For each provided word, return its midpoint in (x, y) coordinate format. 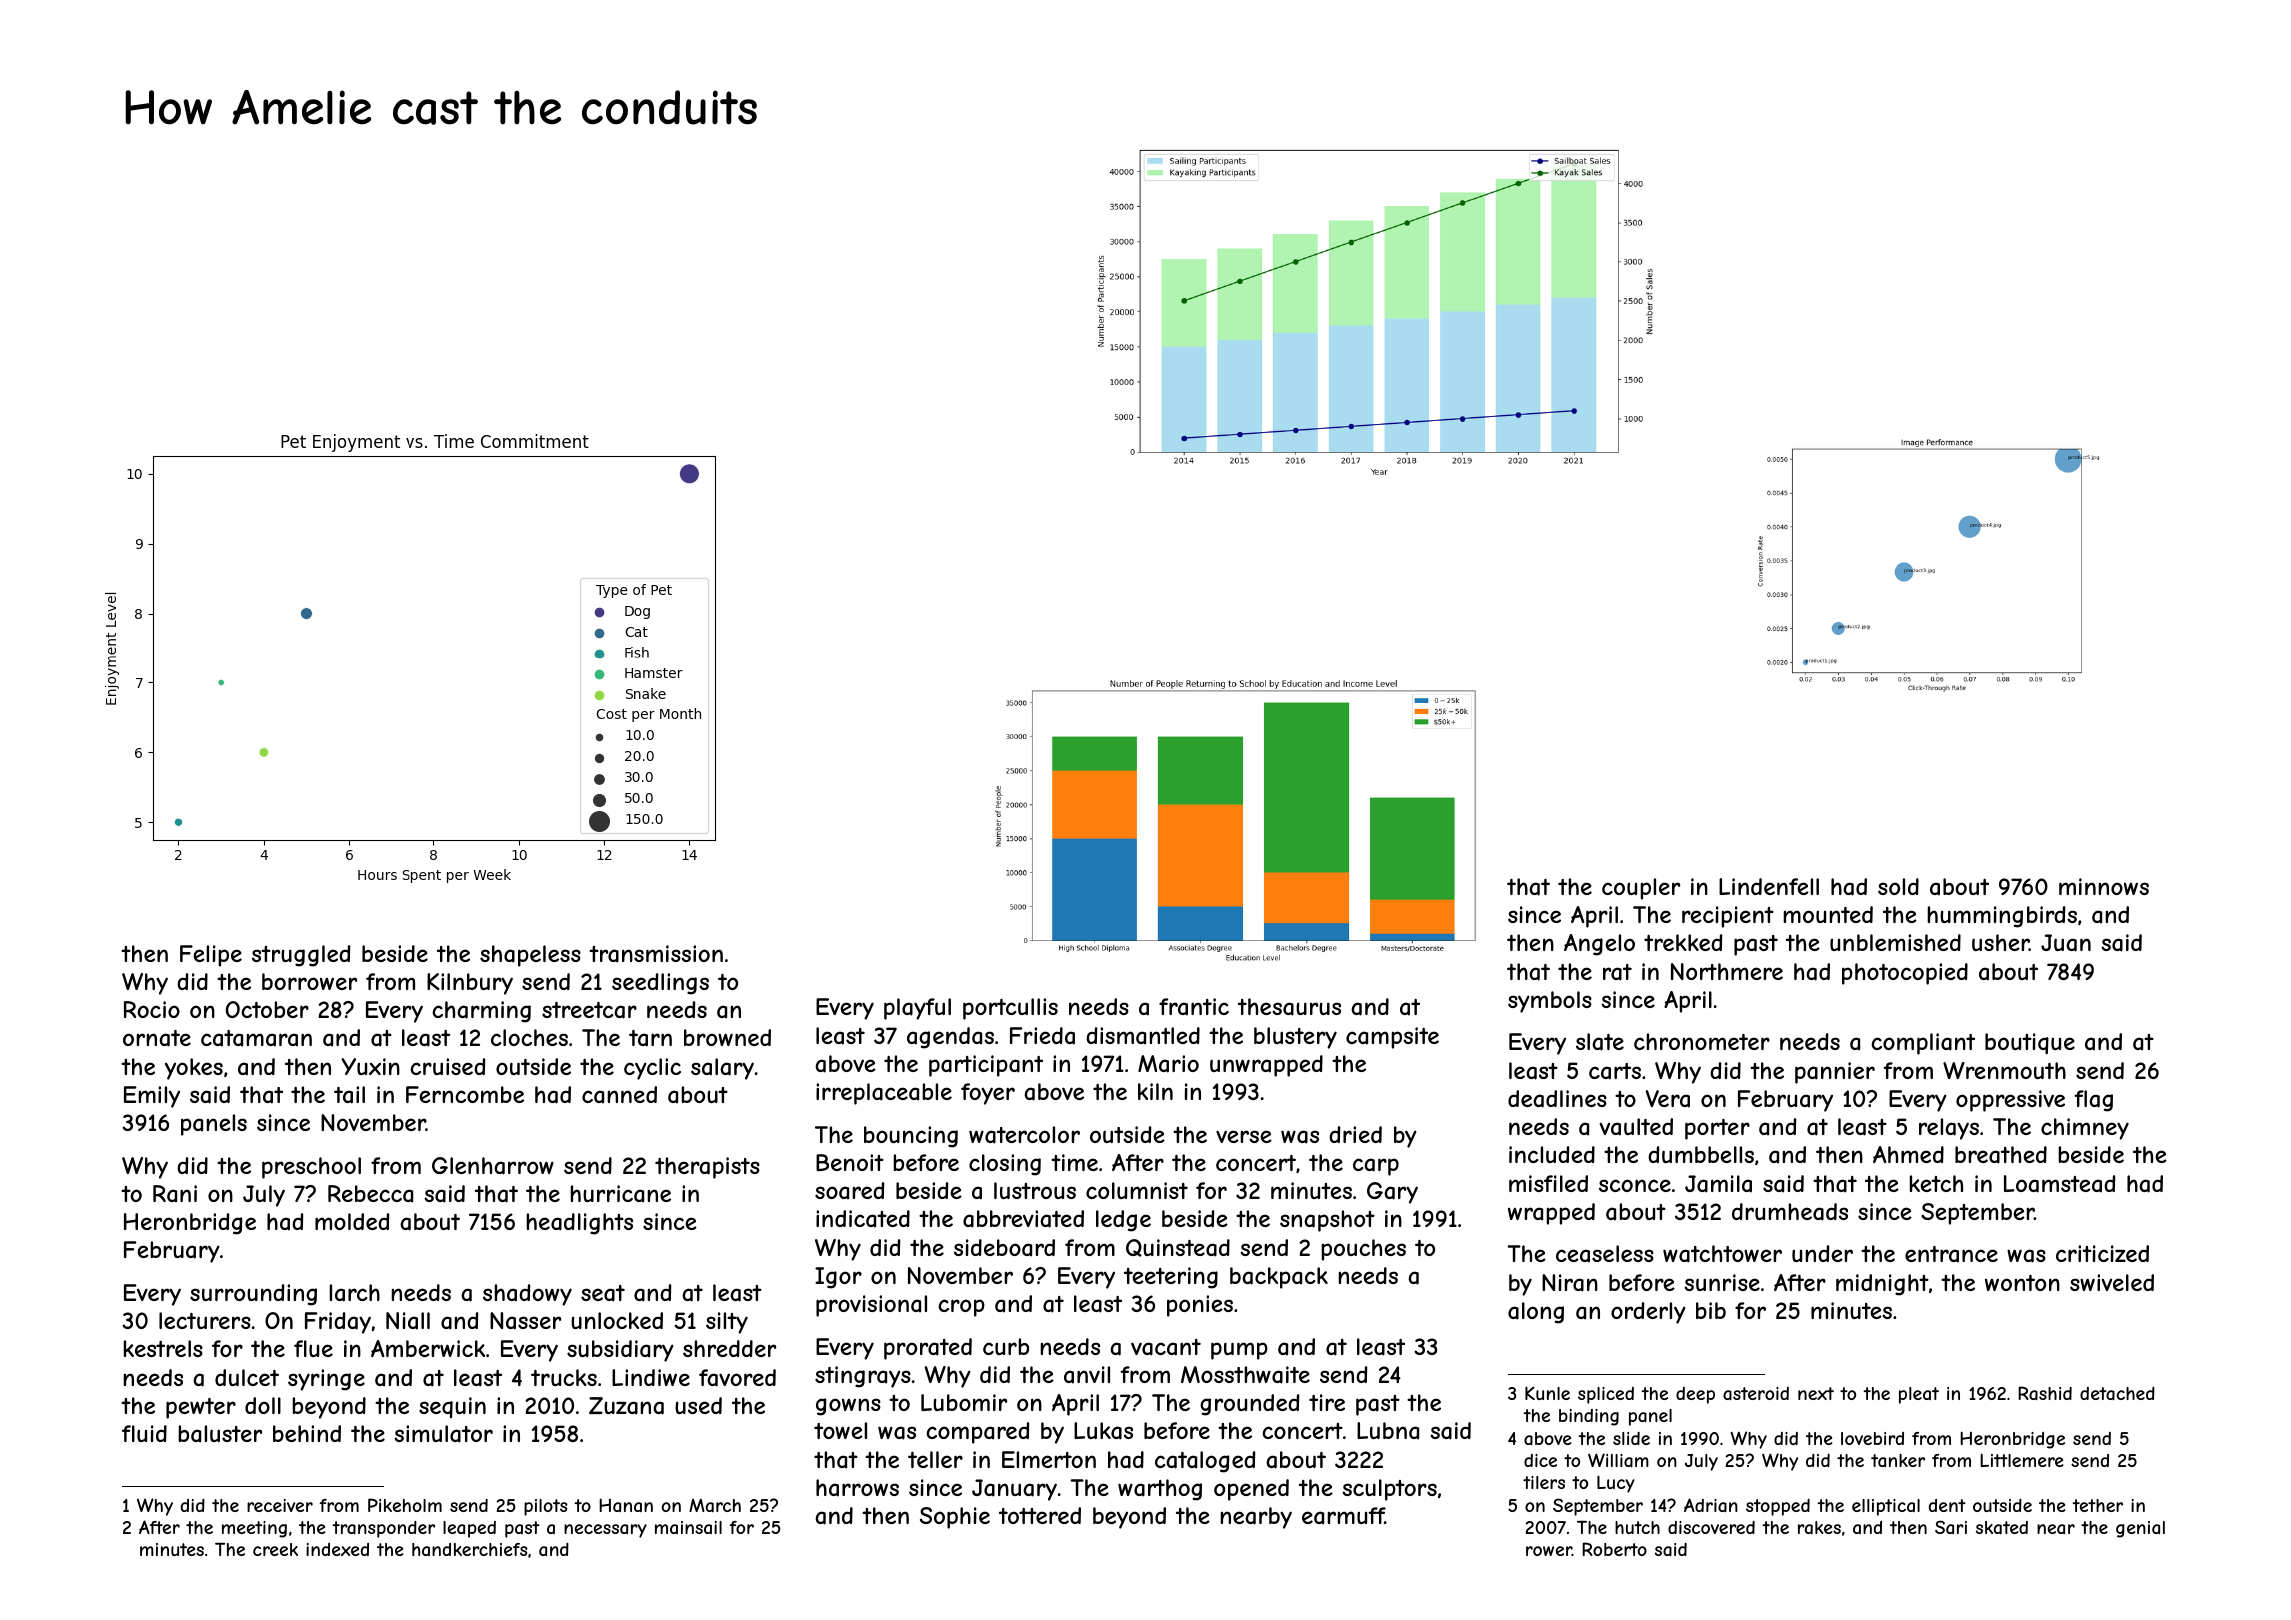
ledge (1123, 1221)
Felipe (211, 956)
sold (1898, 886)
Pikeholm (405, 1505)
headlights (579, 1224)
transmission (656, 954)
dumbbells (1701, 1154)
